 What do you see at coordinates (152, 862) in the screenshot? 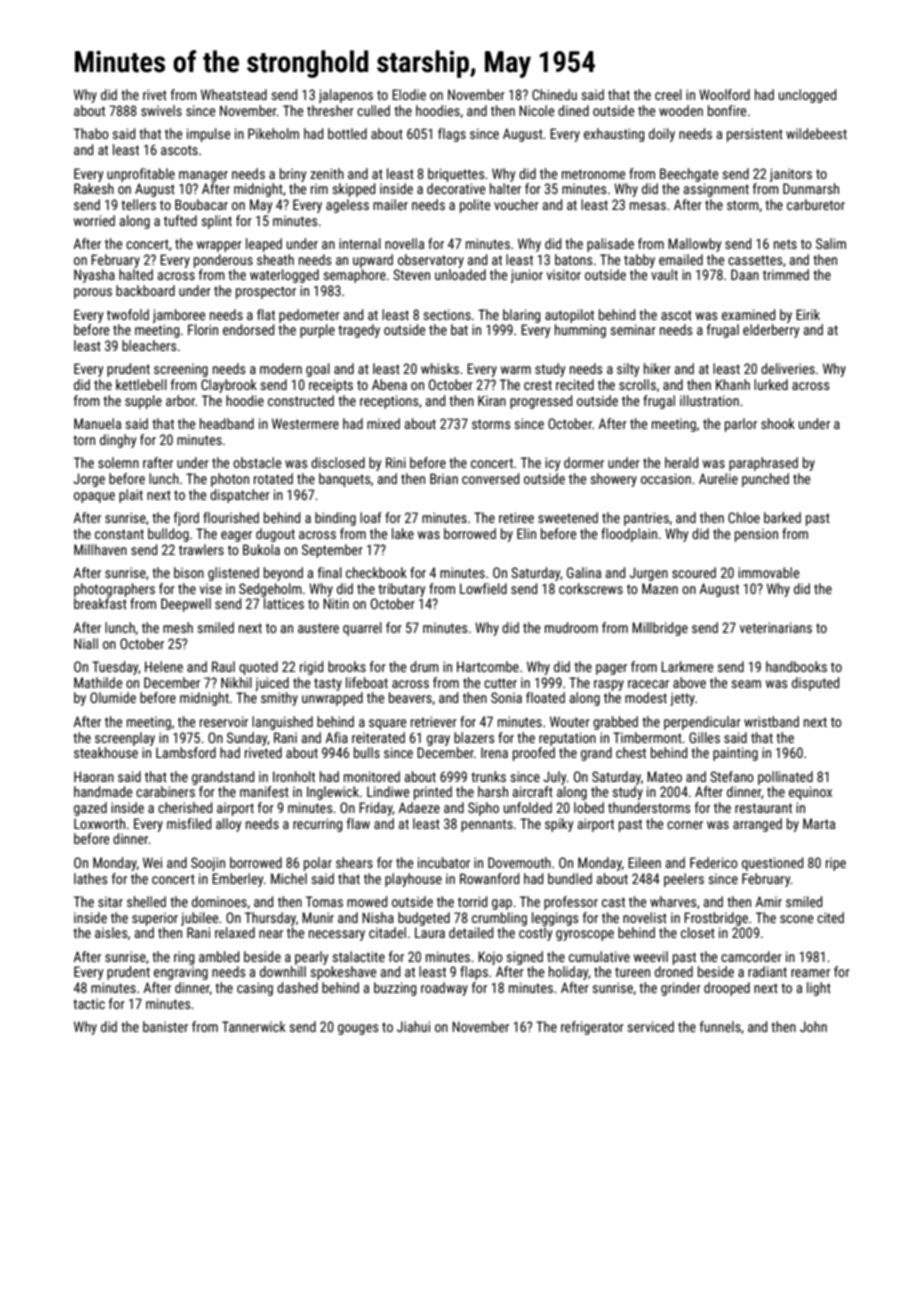
I see `Wei` at bounding box center [152, 862].
